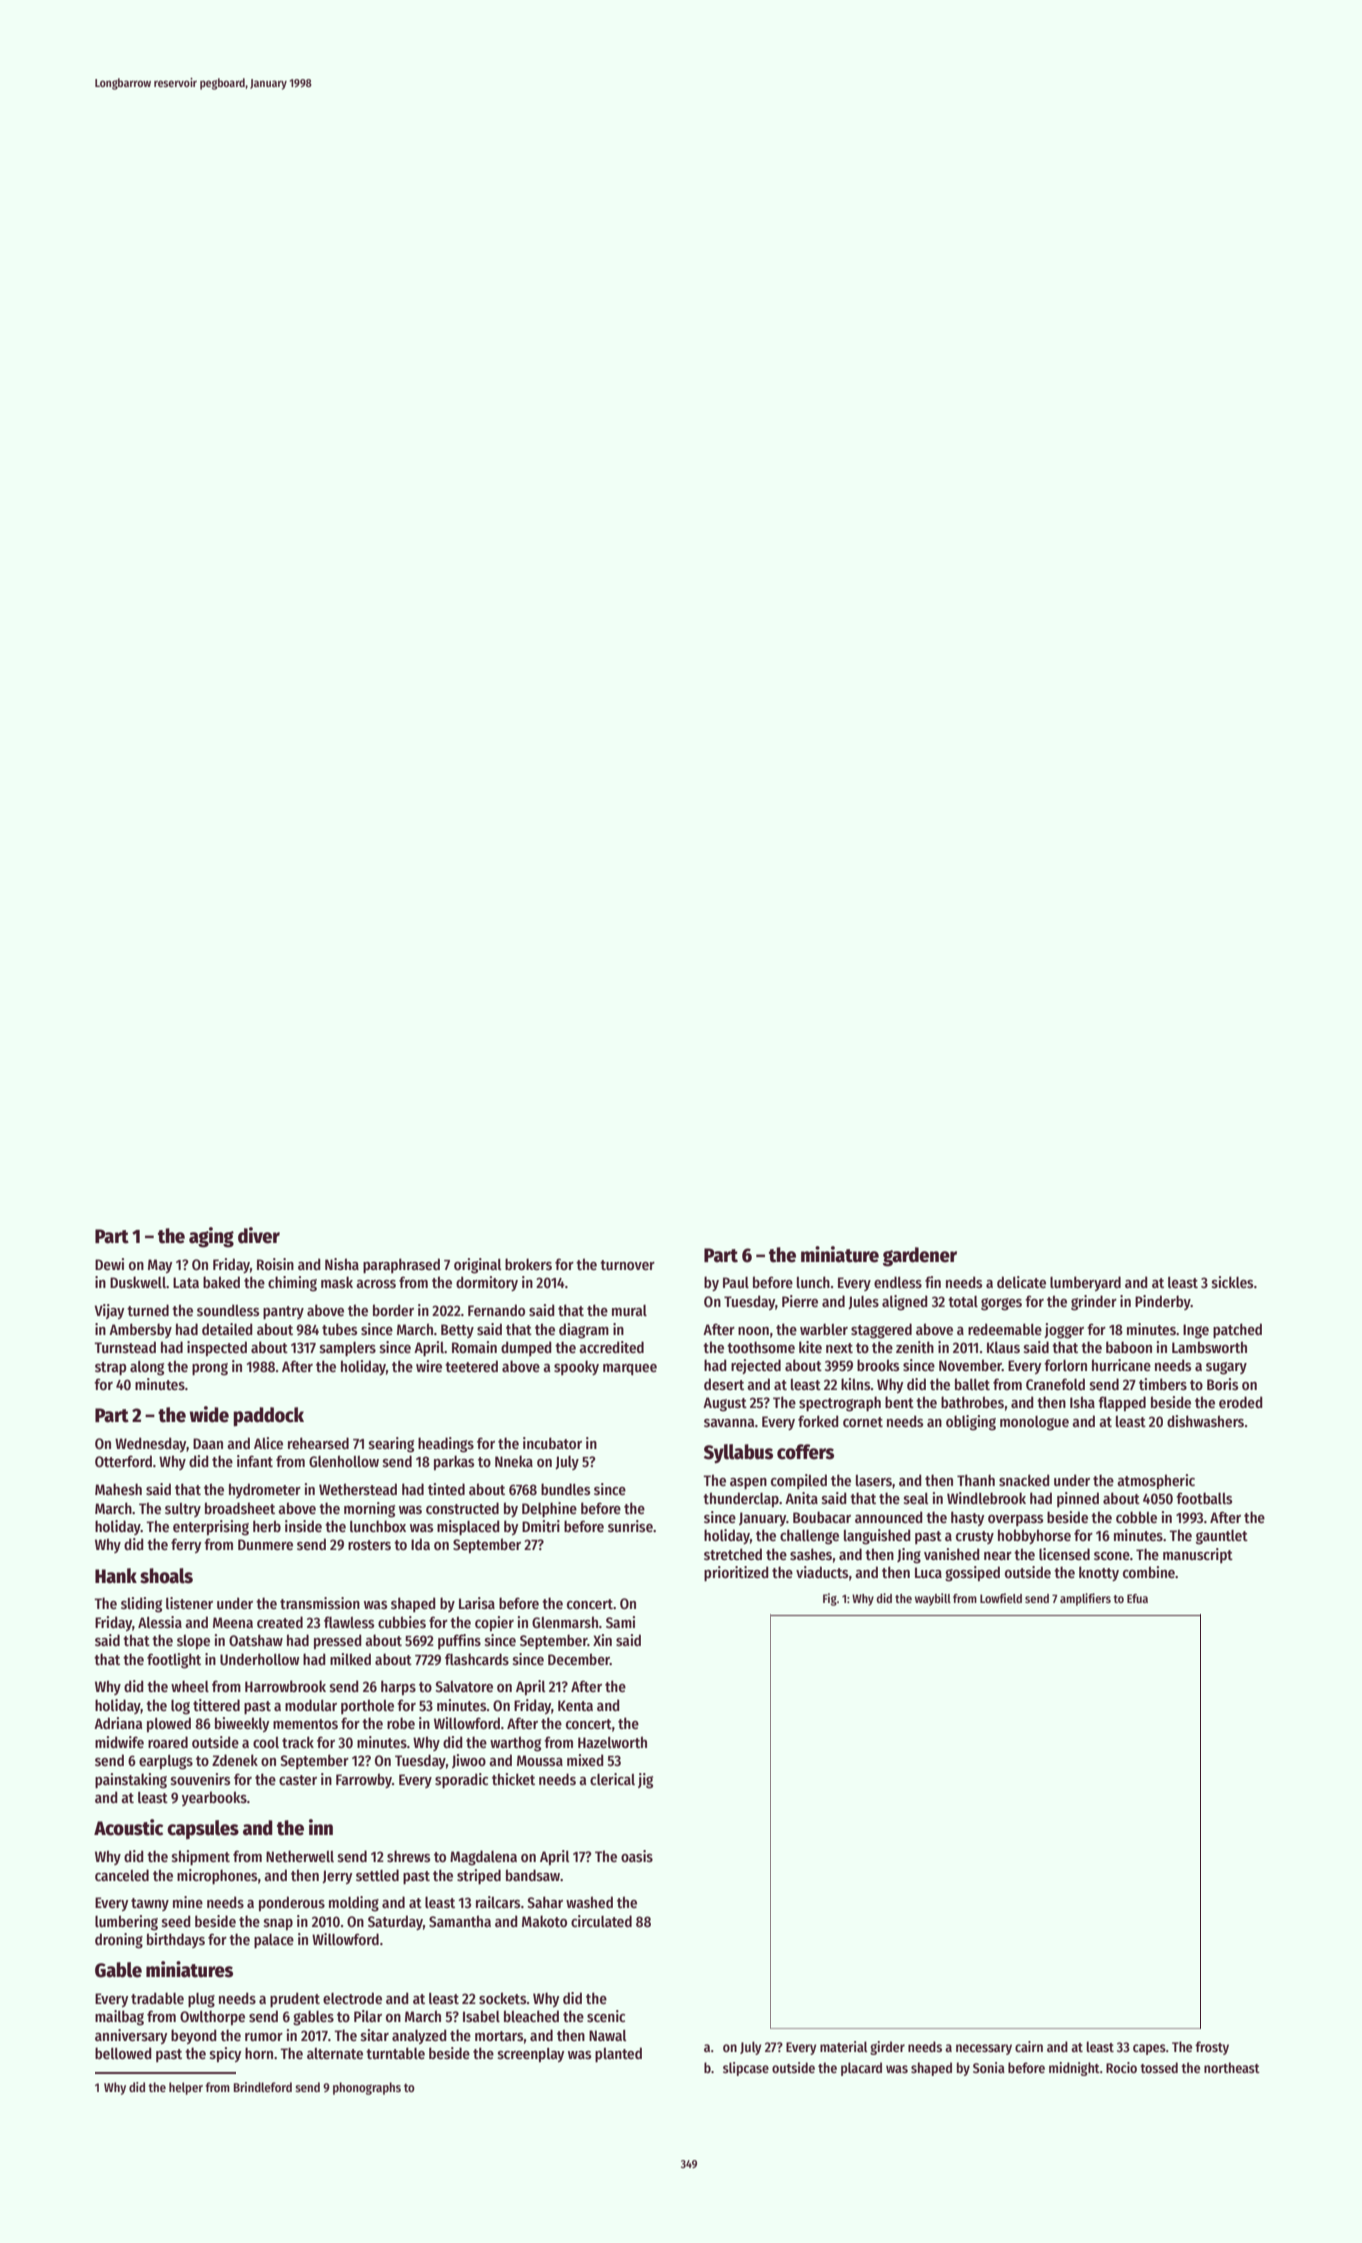 The image size is (1362, 2243). I want to click on electrode, so click(352, 1998).
